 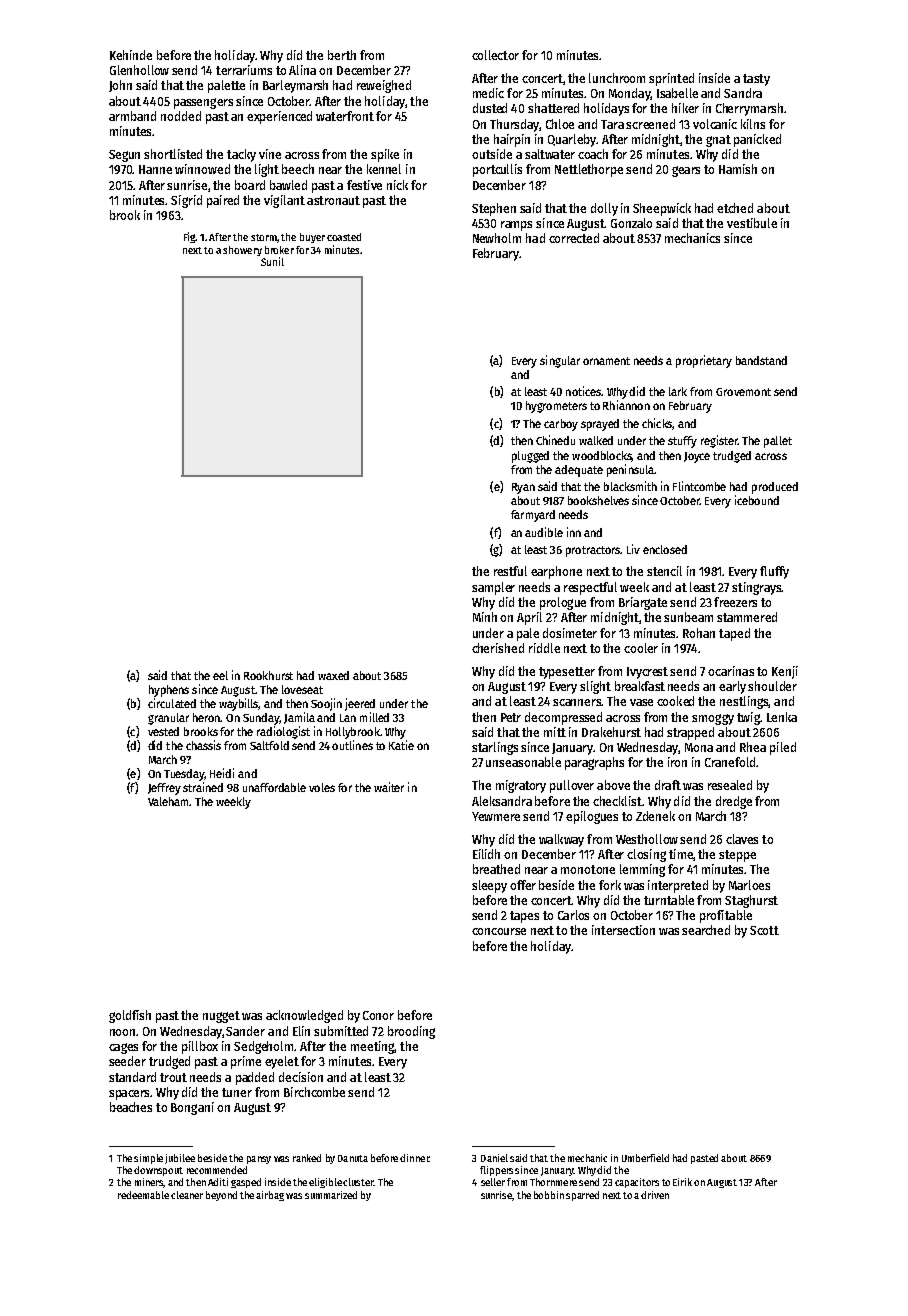 What do you see at coordinates (131, 1107) in the screenshot?
I see `beaches` at bounding box center [131, 1107].
